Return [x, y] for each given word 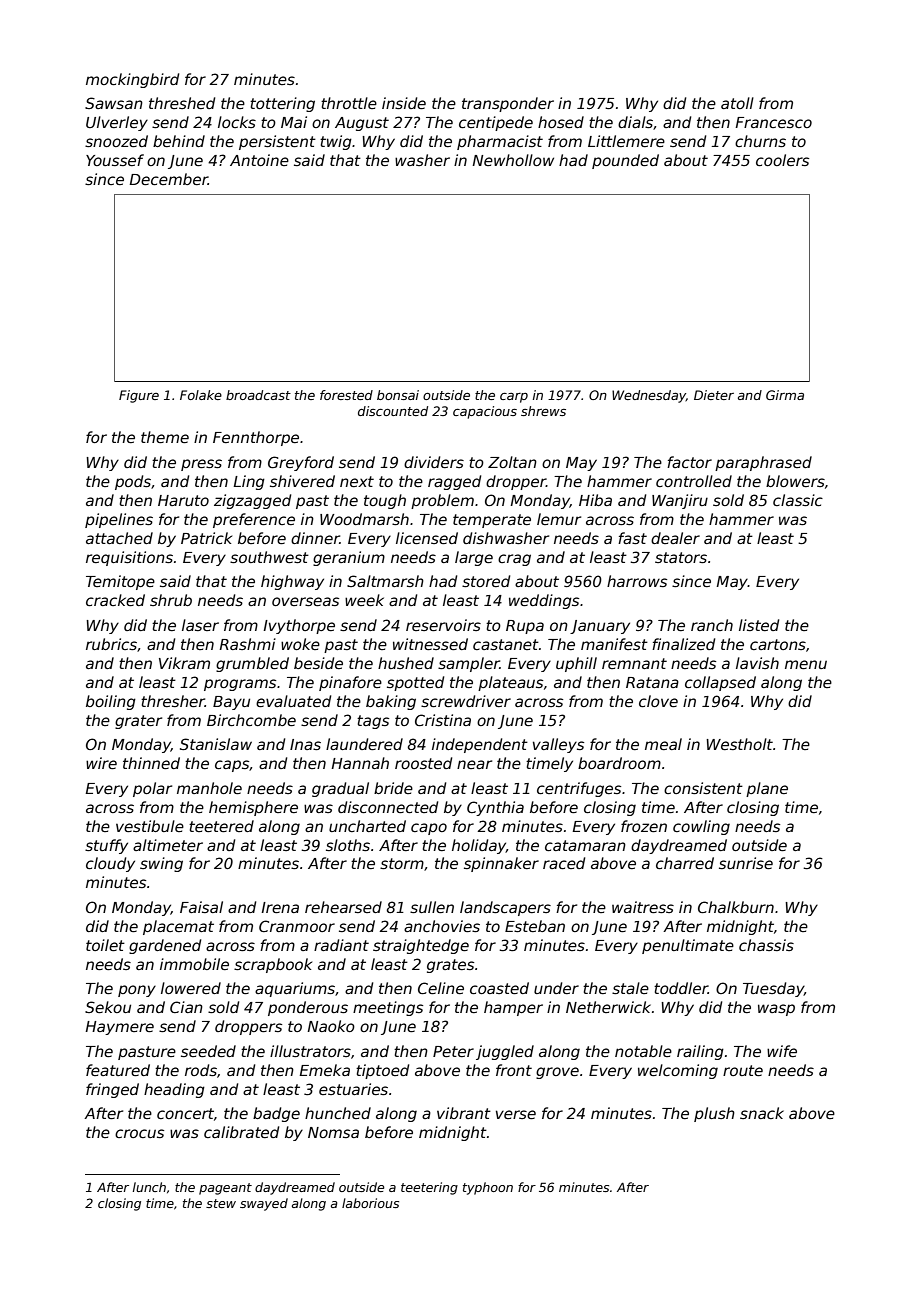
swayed [264, 1204]
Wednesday [649, 396]
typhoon [488, 1188]
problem [442, 501]
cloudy [110, 864]
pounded [625, 161]
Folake [201, 395]
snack [762, 1113]
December [168, 179]
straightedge [421, 946]
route [743, 1070]
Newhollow [513, 160]
